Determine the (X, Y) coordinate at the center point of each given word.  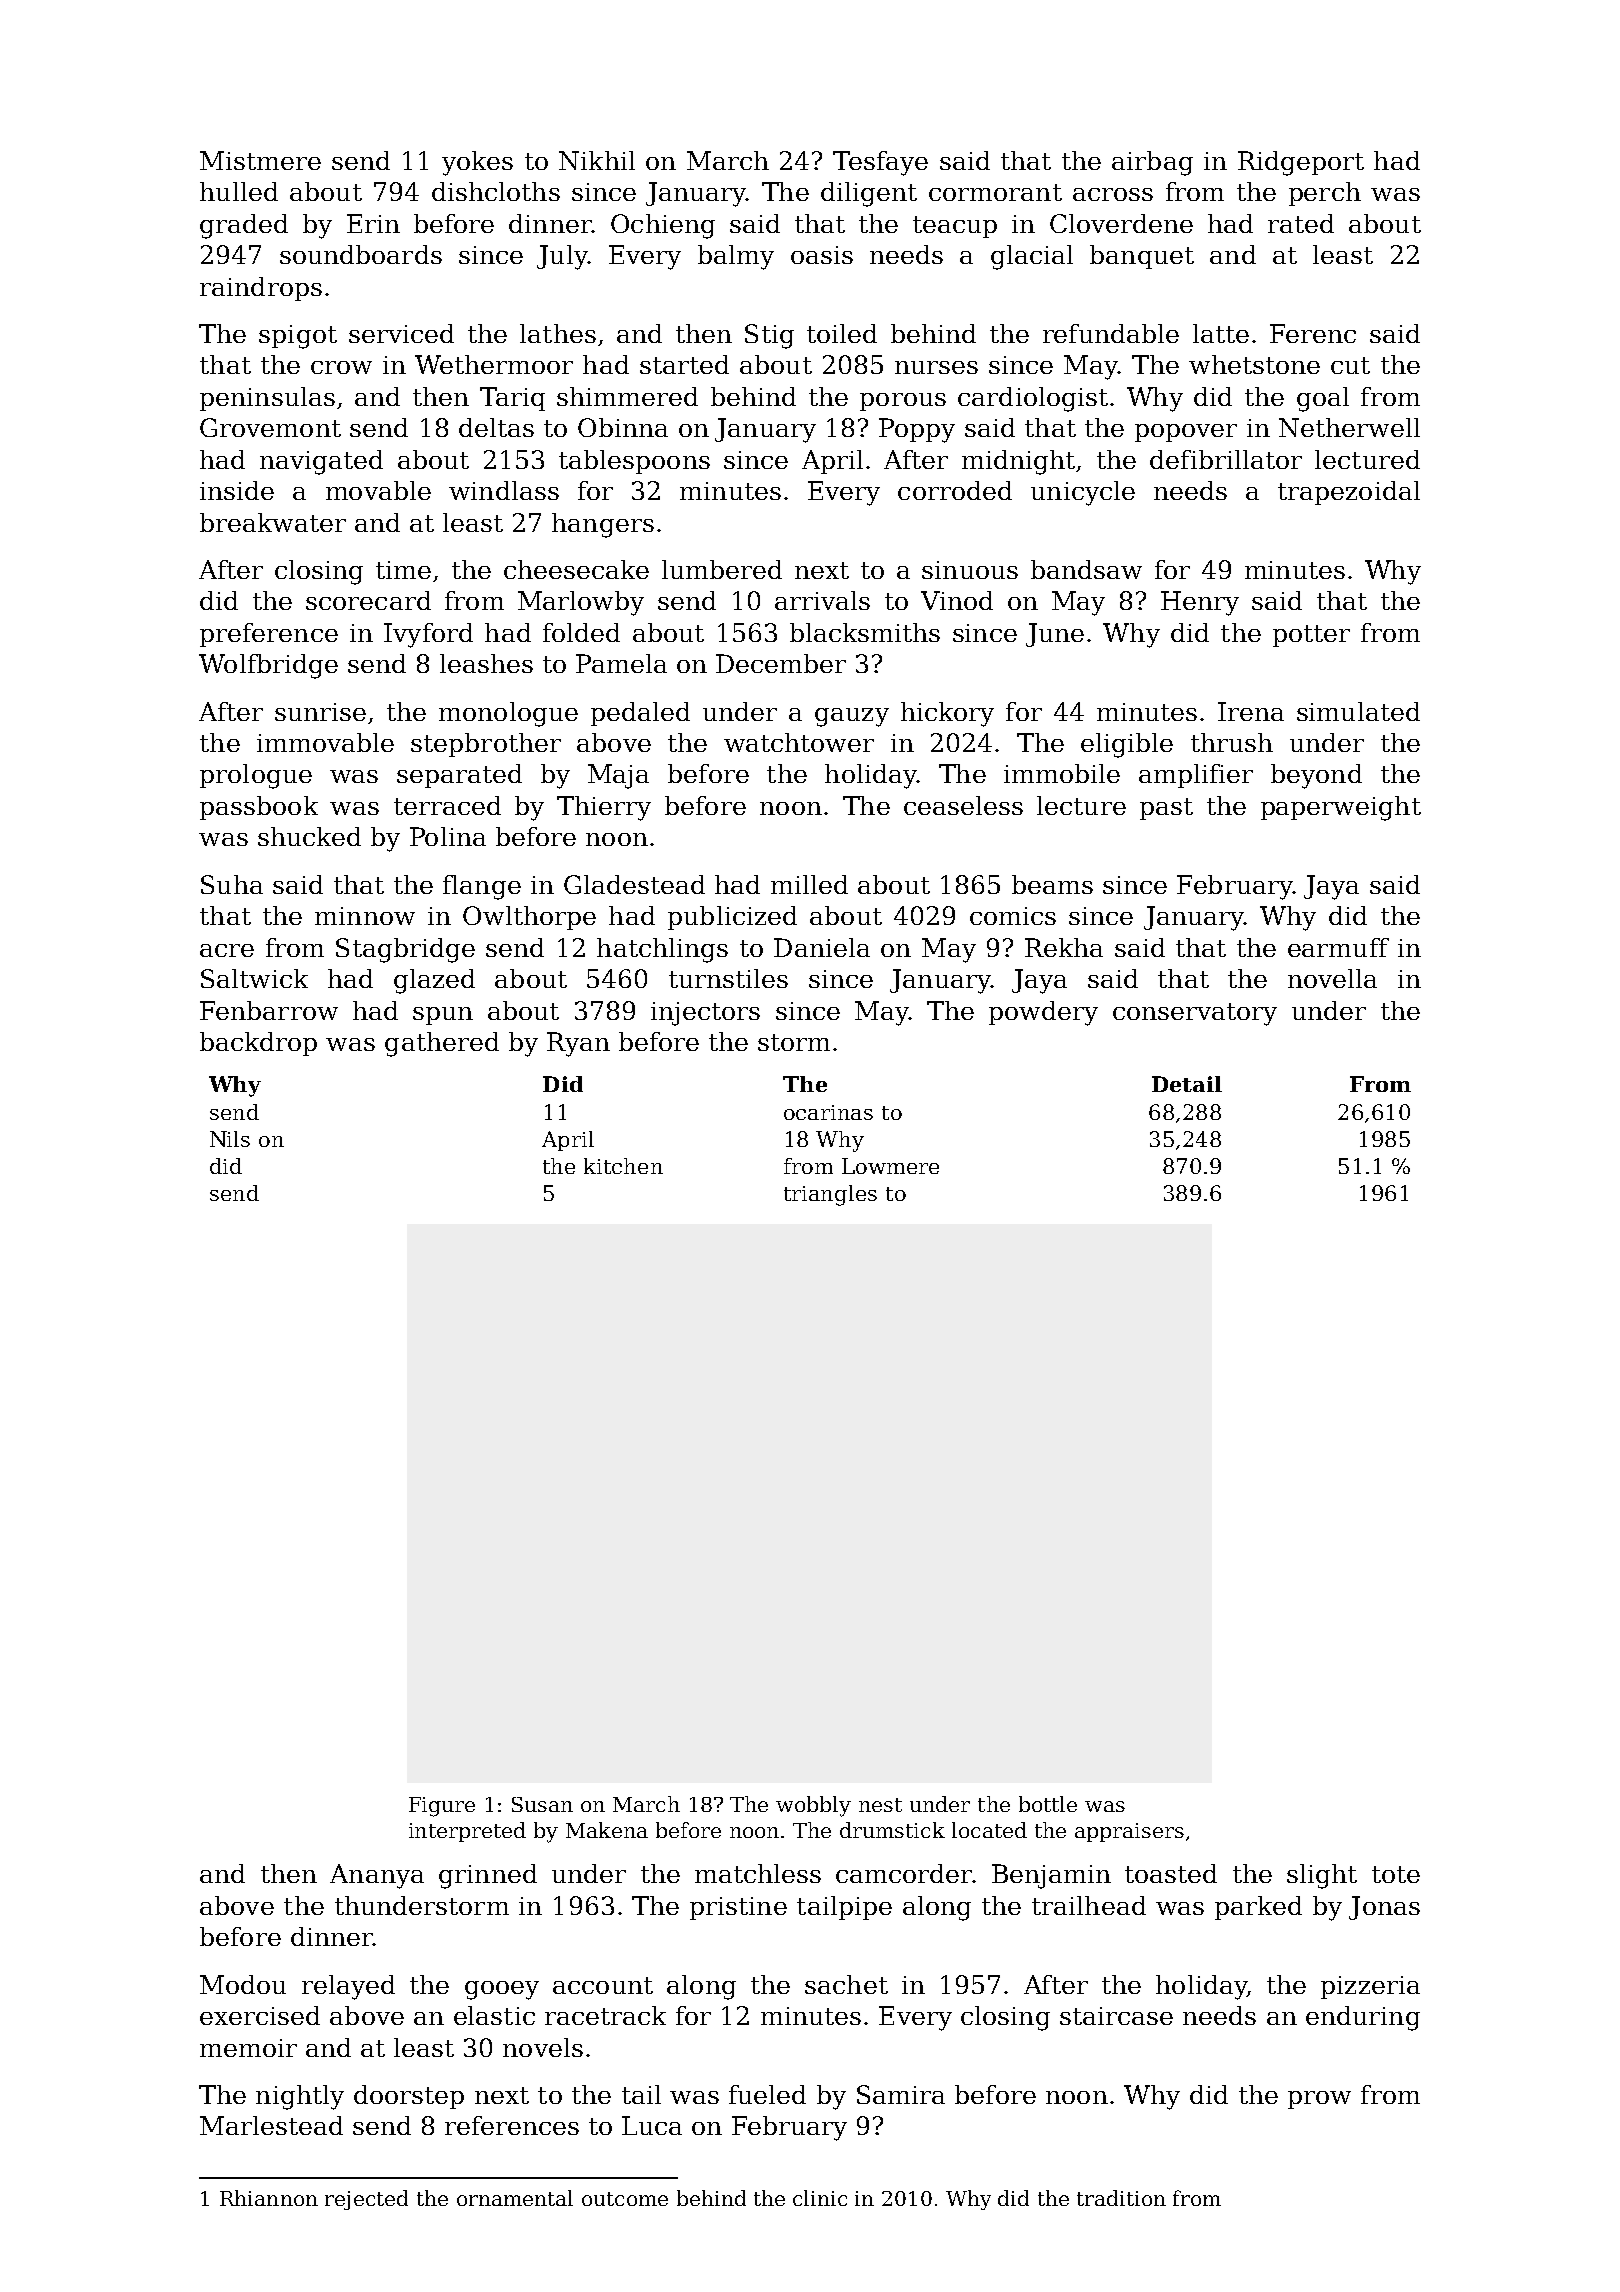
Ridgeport (1301, 163)
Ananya (377, 1876)
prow (1319, 2100)
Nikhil (597, 160)
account (603, 1985)
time (403, 570)
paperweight (1341, 808)
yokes (477, 163)
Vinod (957, 600)
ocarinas (828, 1112)
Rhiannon (269, 2198)
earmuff (1338, 947)
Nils (230, 1139)
